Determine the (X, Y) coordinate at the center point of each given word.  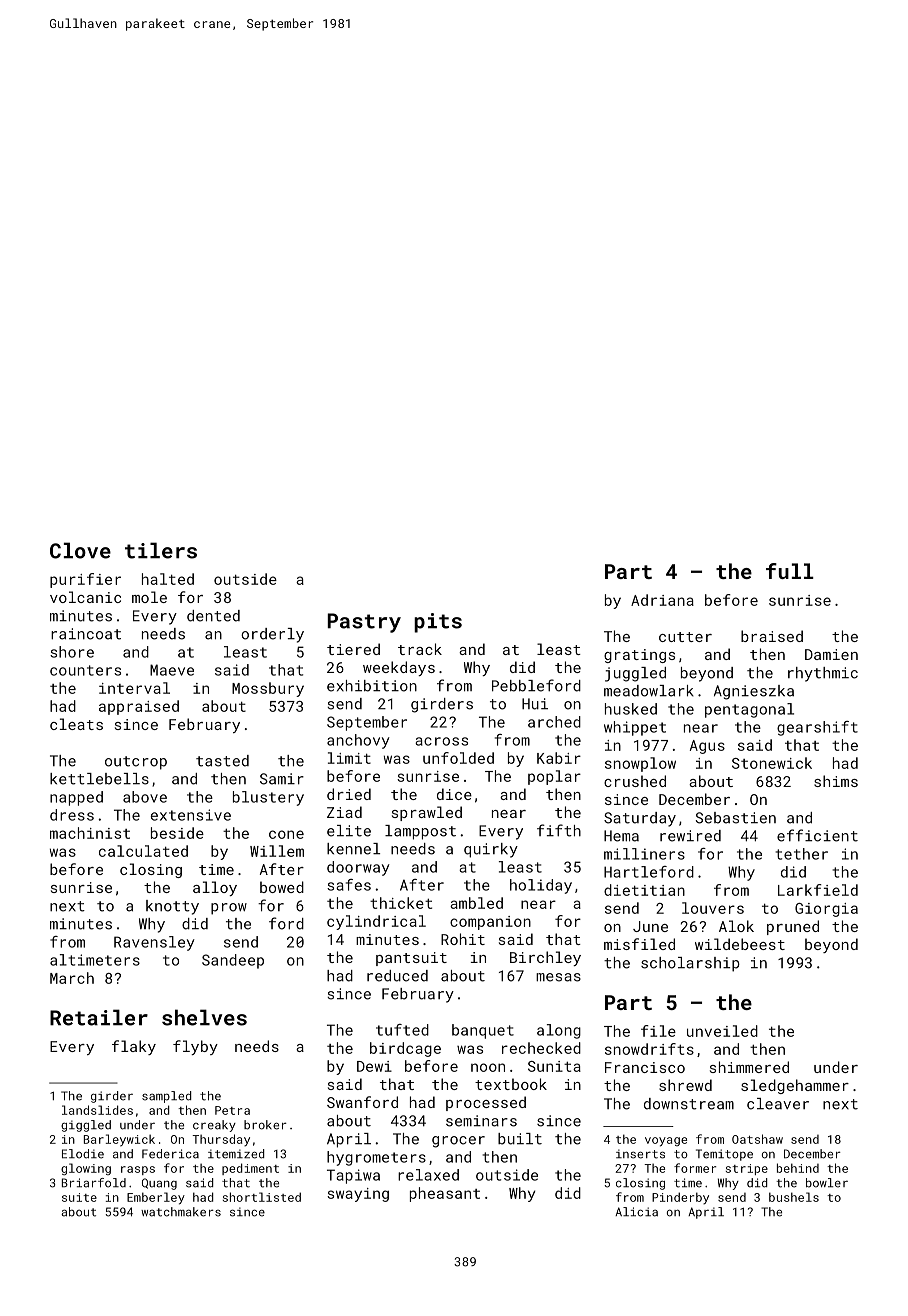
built (520, 1139)
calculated (143, 851)
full (790, 571)
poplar (554, 777)
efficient (817, 835)
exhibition (372, 686)
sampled (166, 1097)
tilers (161, 550)
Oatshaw (757, 1139)
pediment (250, 1169)
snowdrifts (649, 1049)
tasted (222, 761)
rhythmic (823, 674)
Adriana (662, 600)
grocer (458, 1142)
